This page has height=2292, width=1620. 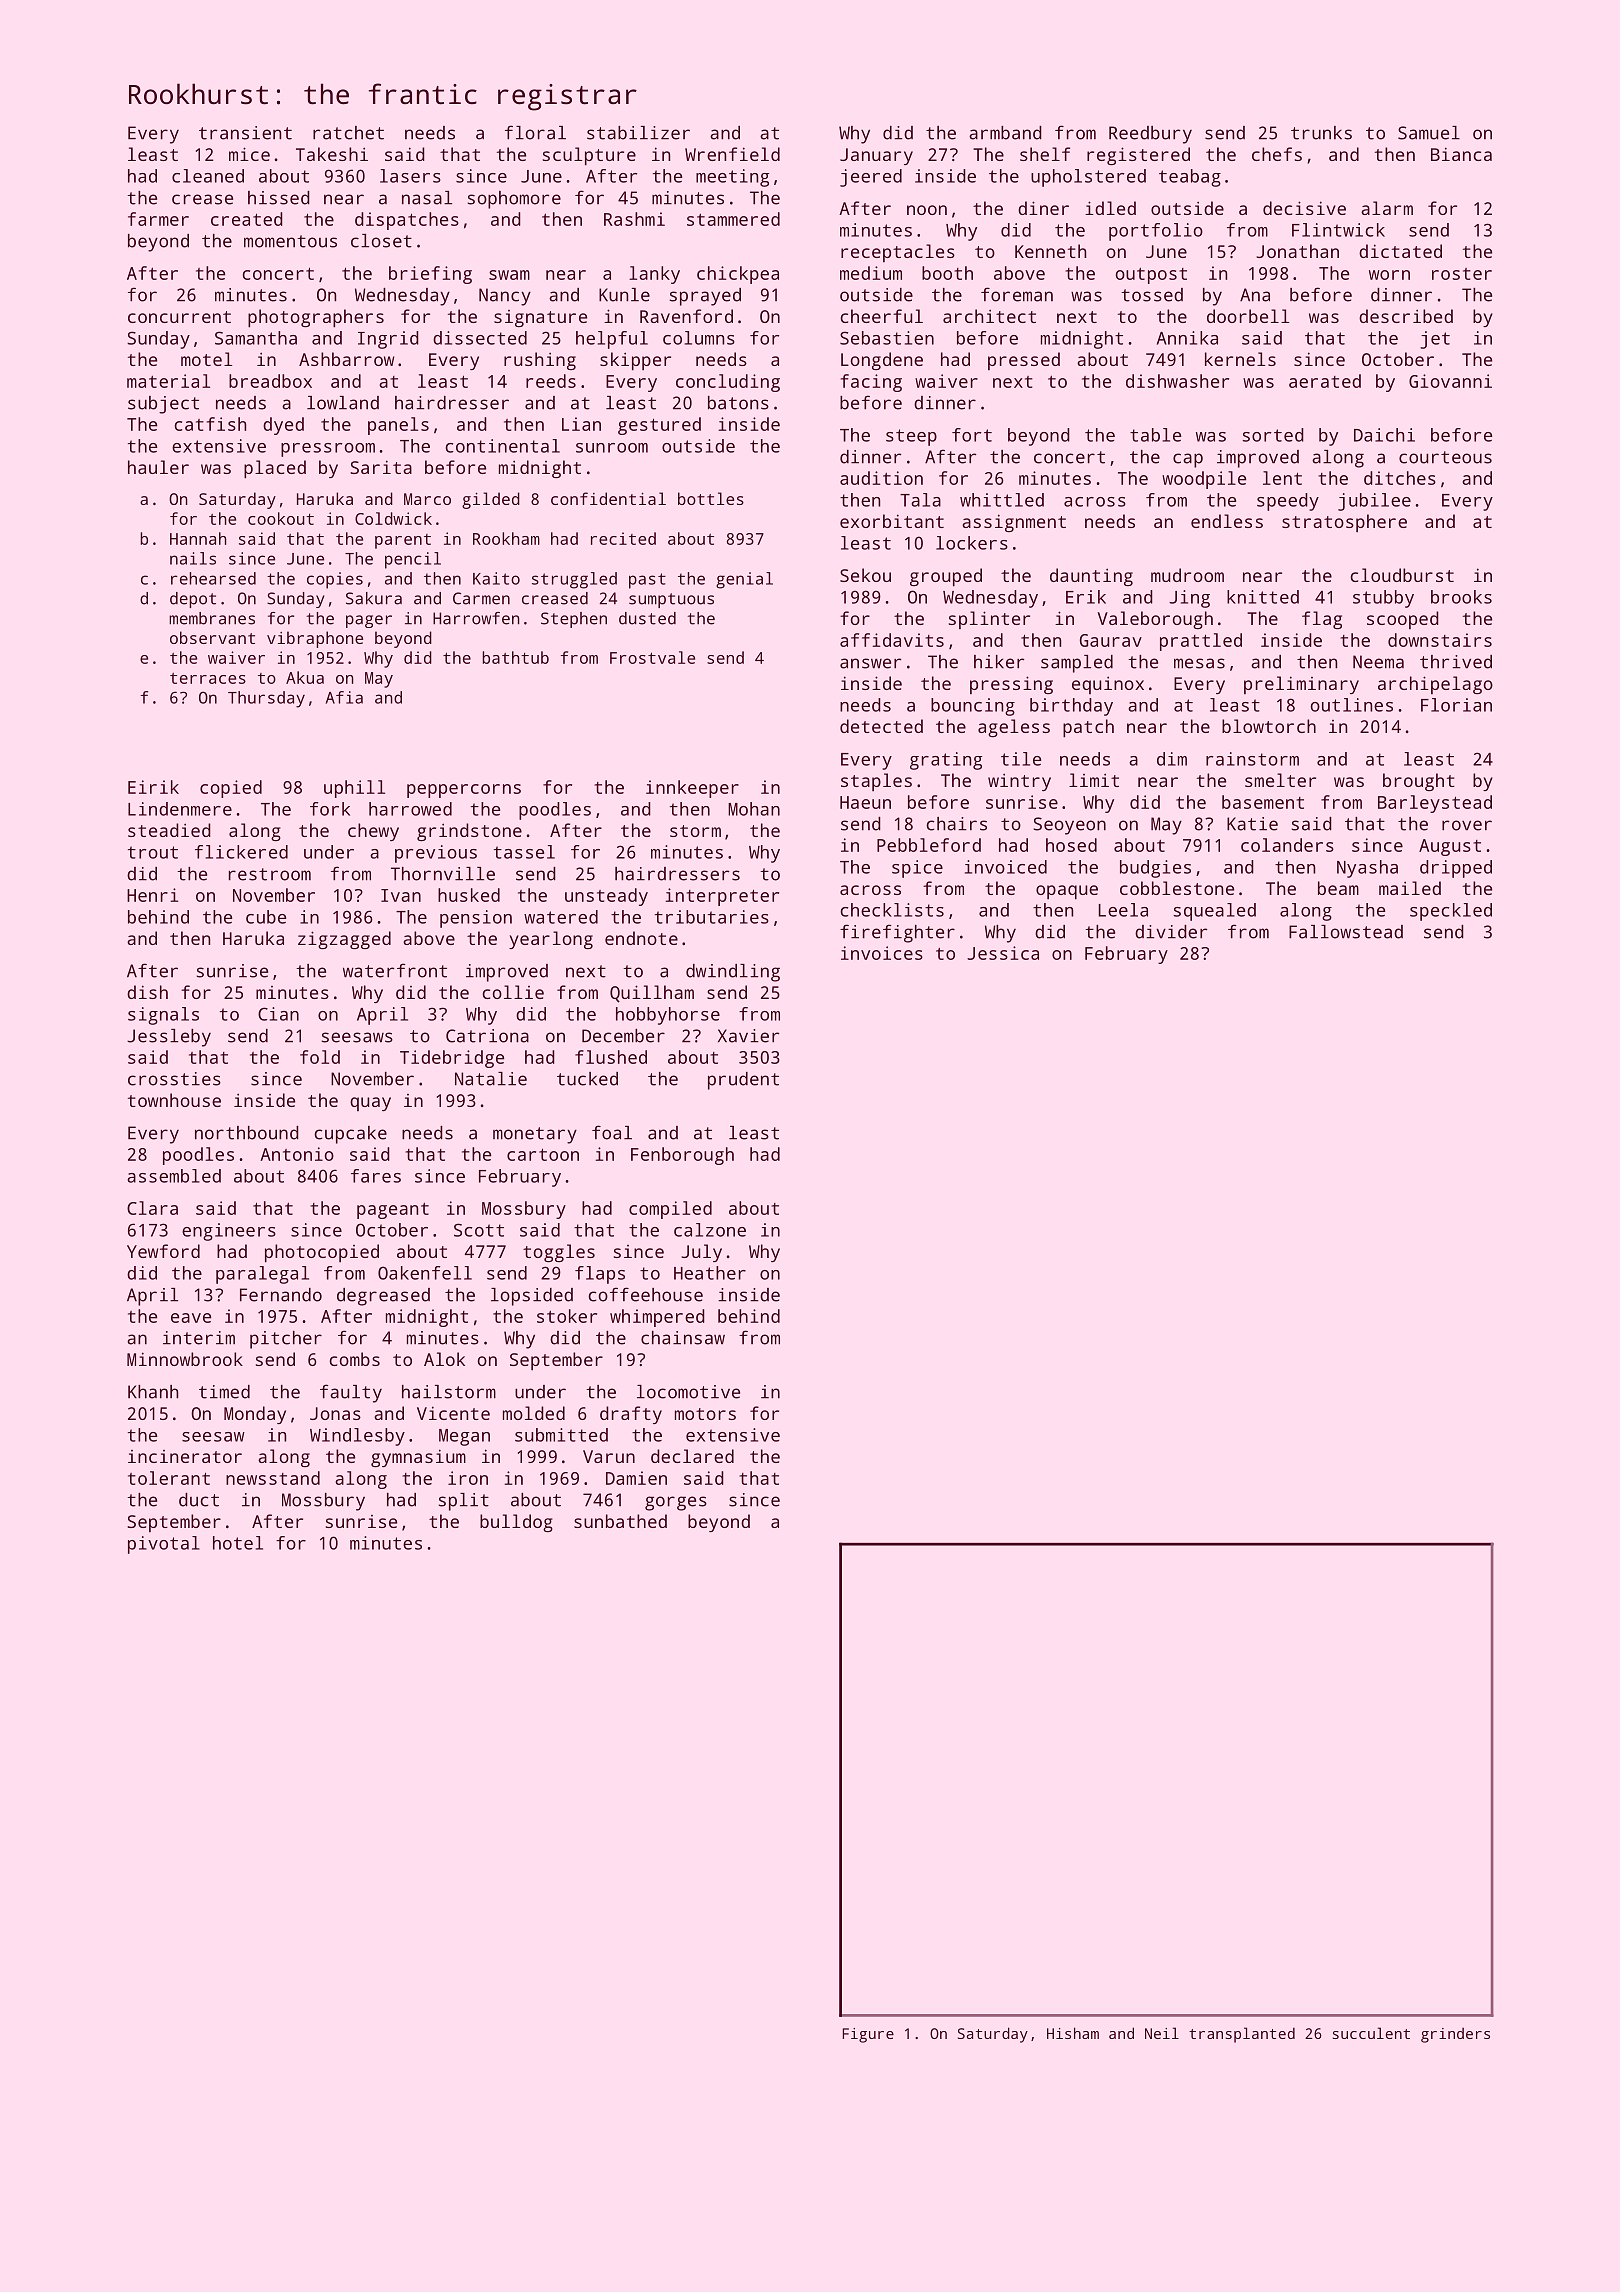 What do you see at coordinates (1150, 135) in the page?
I see `Reedbury` at bounding box center [1150, 135].
